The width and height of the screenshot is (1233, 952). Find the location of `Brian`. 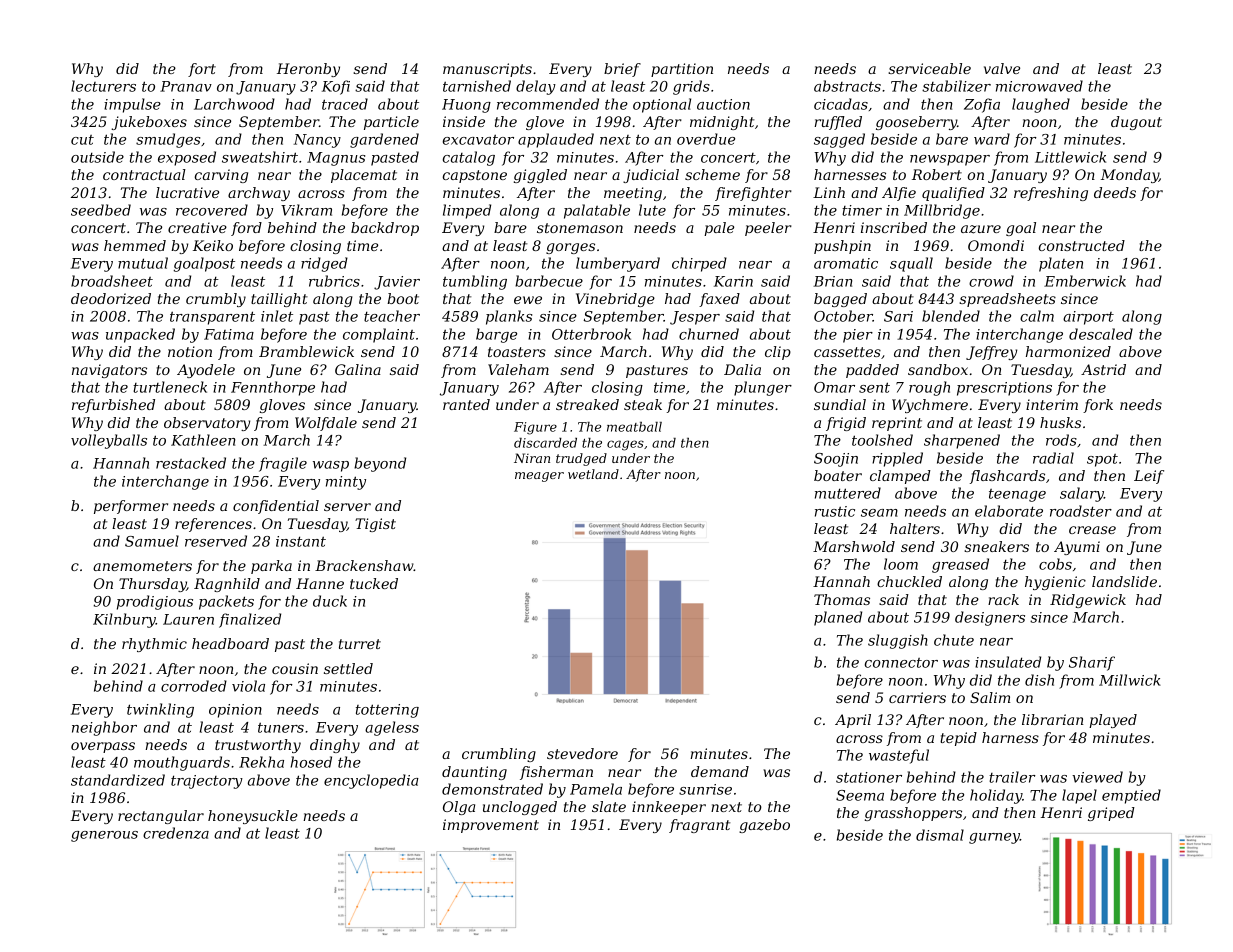

Brian is located at coordinates (832, 281).
